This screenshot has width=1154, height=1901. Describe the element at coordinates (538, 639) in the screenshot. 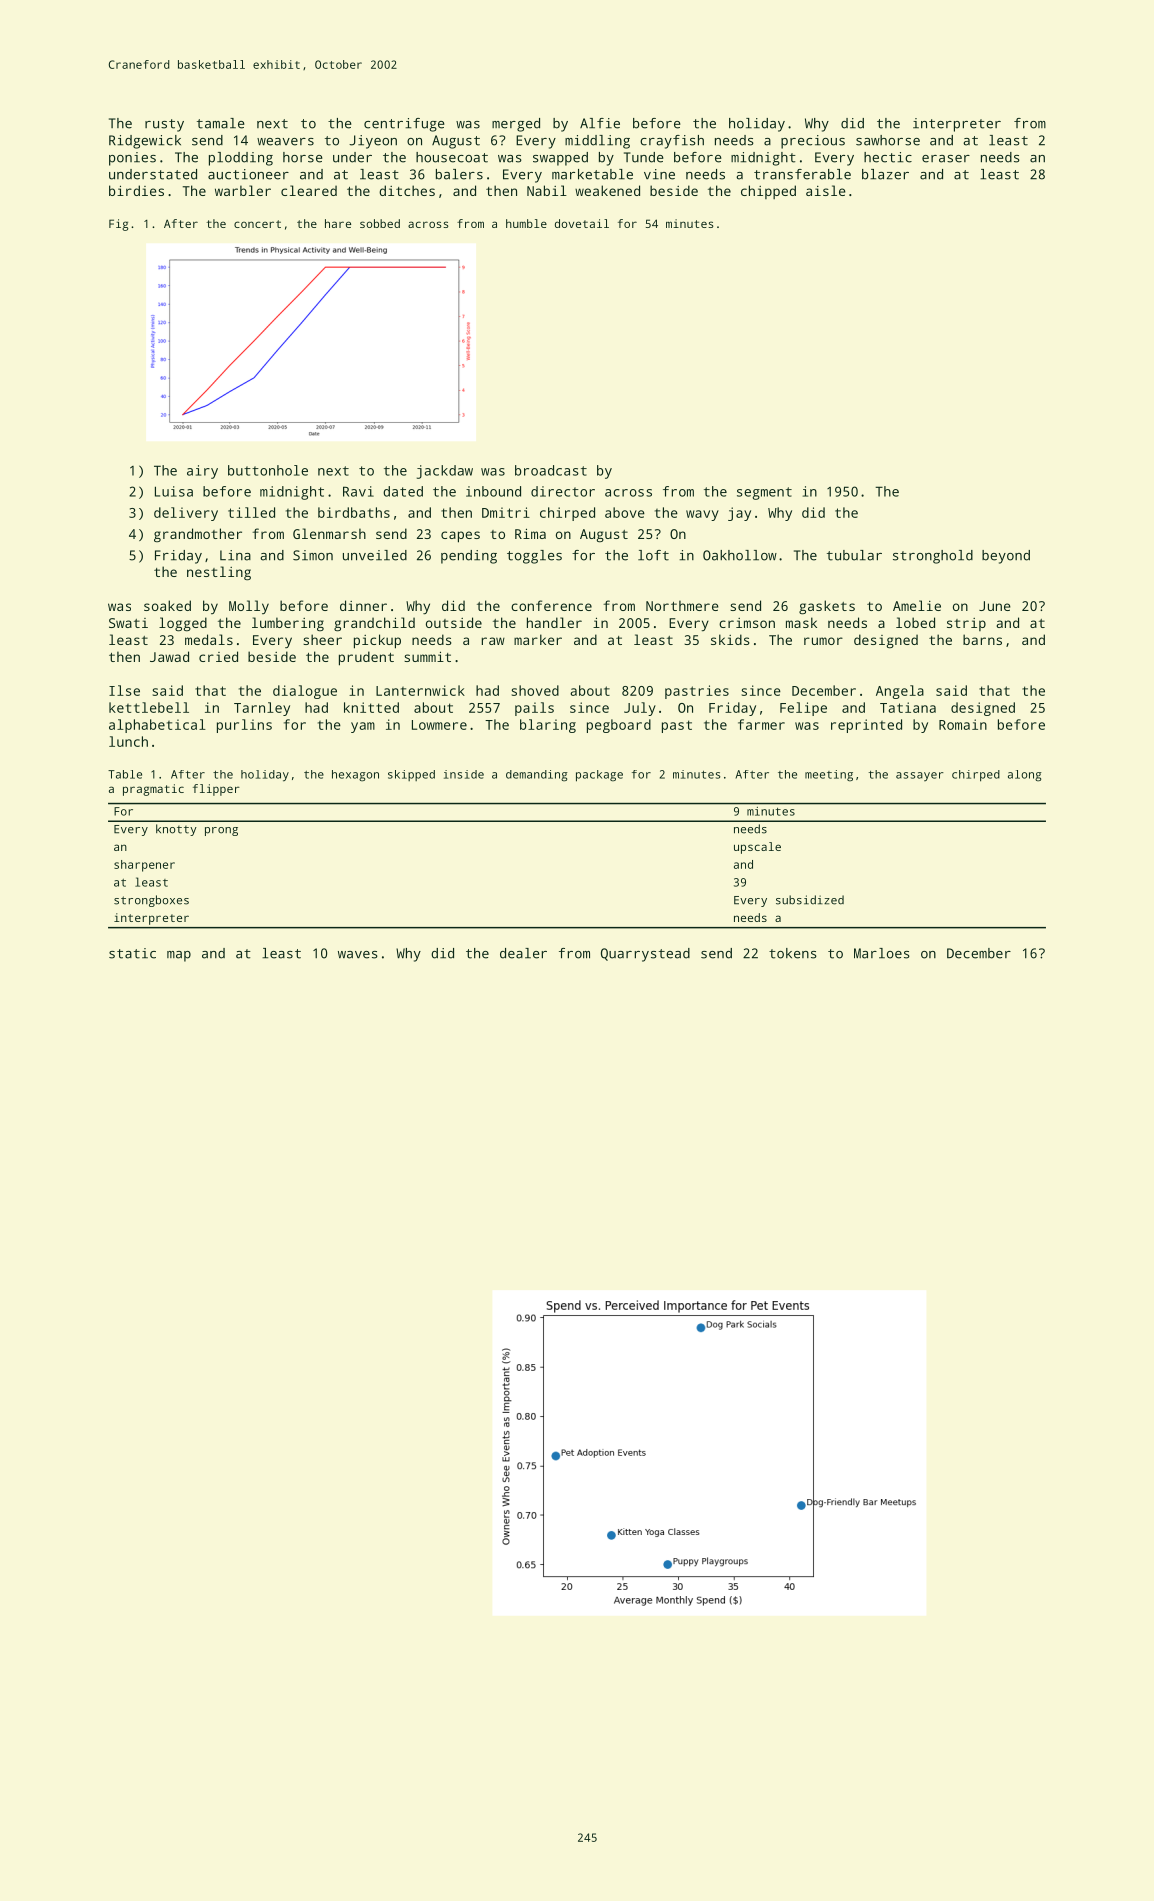

I see `marker` at that location.
